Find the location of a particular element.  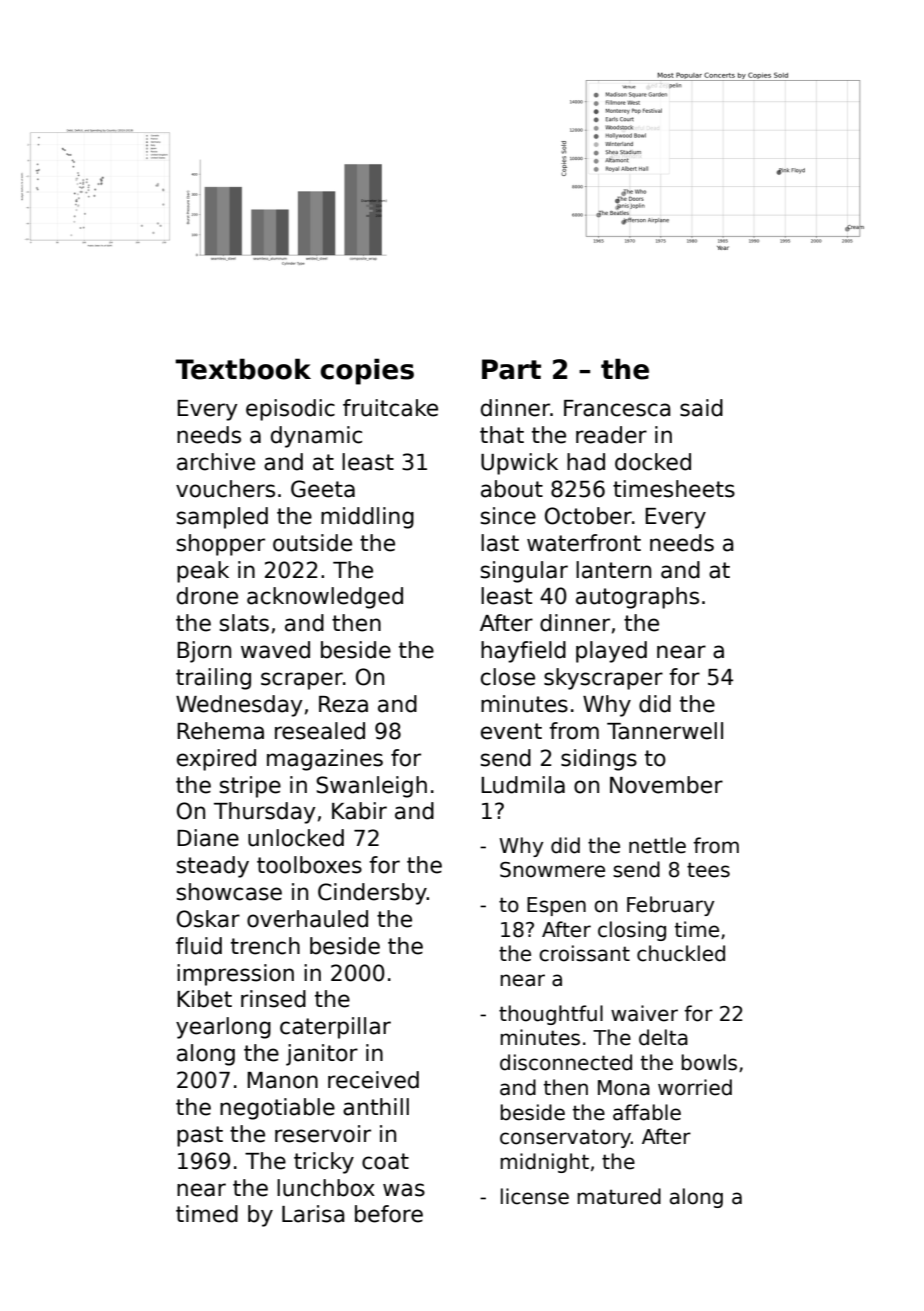

thoughtful is located at coordinates (551, 1015).
